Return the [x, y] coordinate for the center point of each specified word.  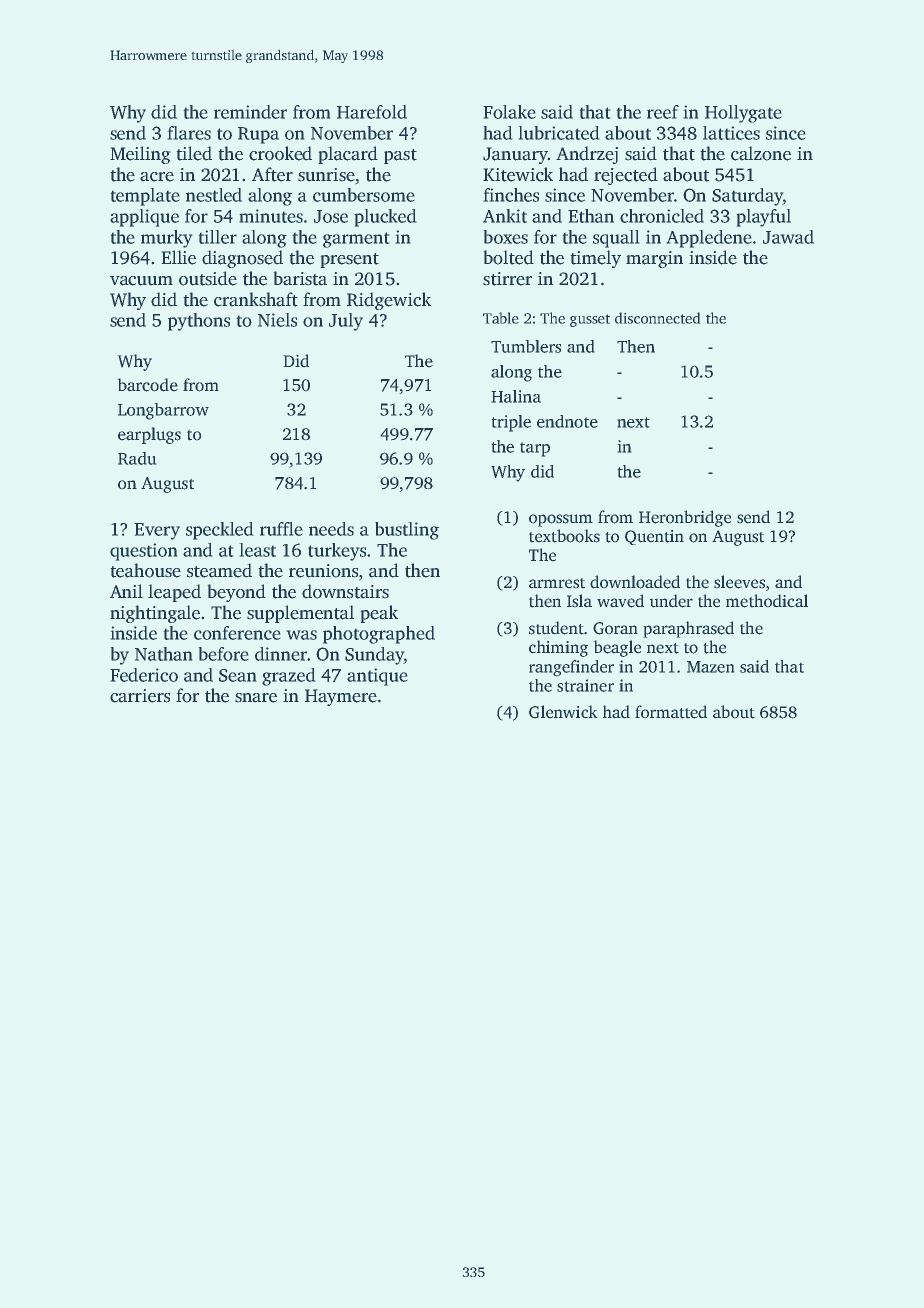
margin [654, 259]
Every [157, 531]
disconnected [657, 318]
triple [511, 423]
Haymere [341, 697]
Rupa [258, 135]
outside [208, 278]
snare [256, 698]
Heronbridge [685, 518]
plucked [385, 218]
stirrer [507, 279]
